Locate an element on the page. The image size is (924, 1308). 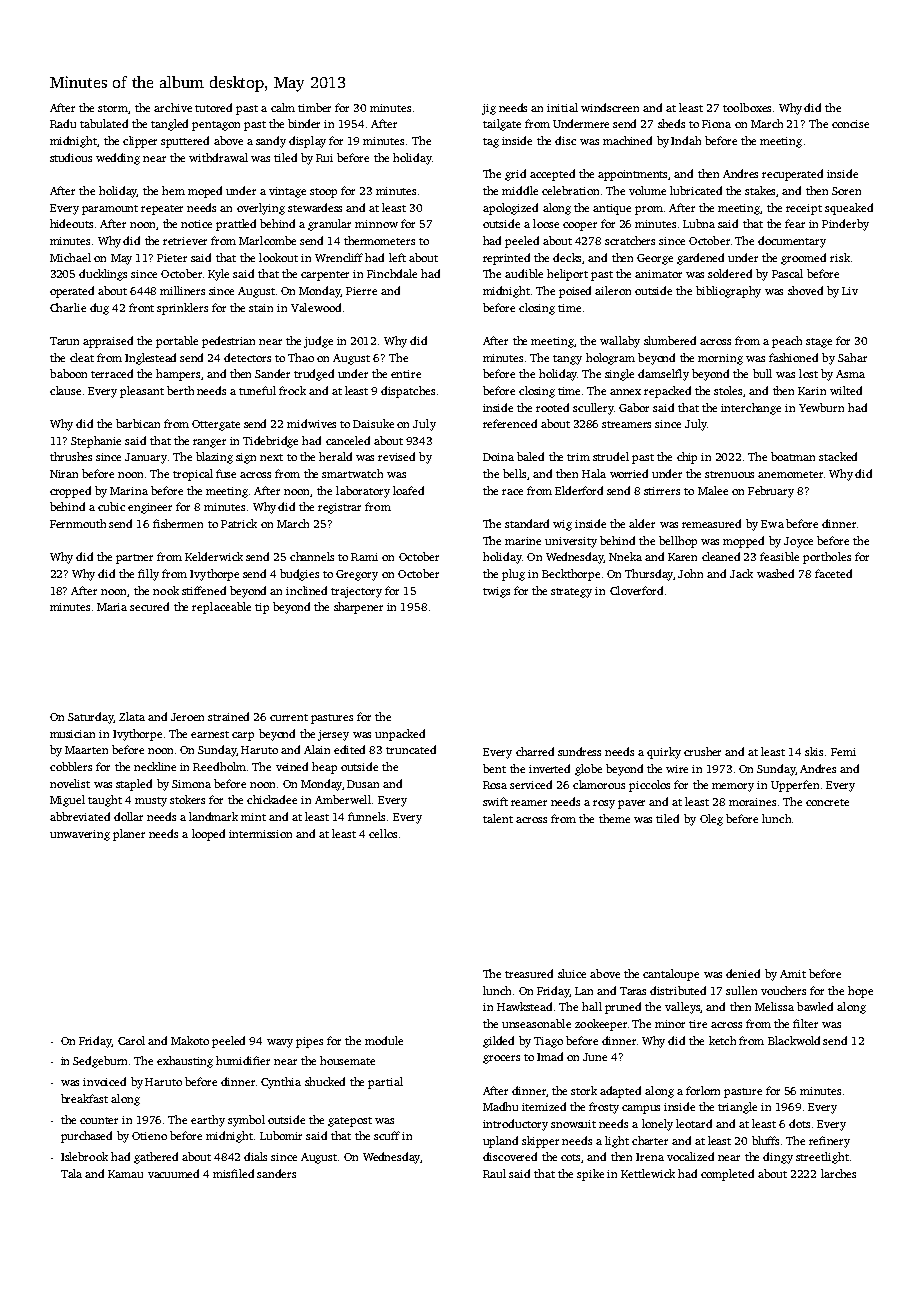
initial is located at coordinates (562, 107).
